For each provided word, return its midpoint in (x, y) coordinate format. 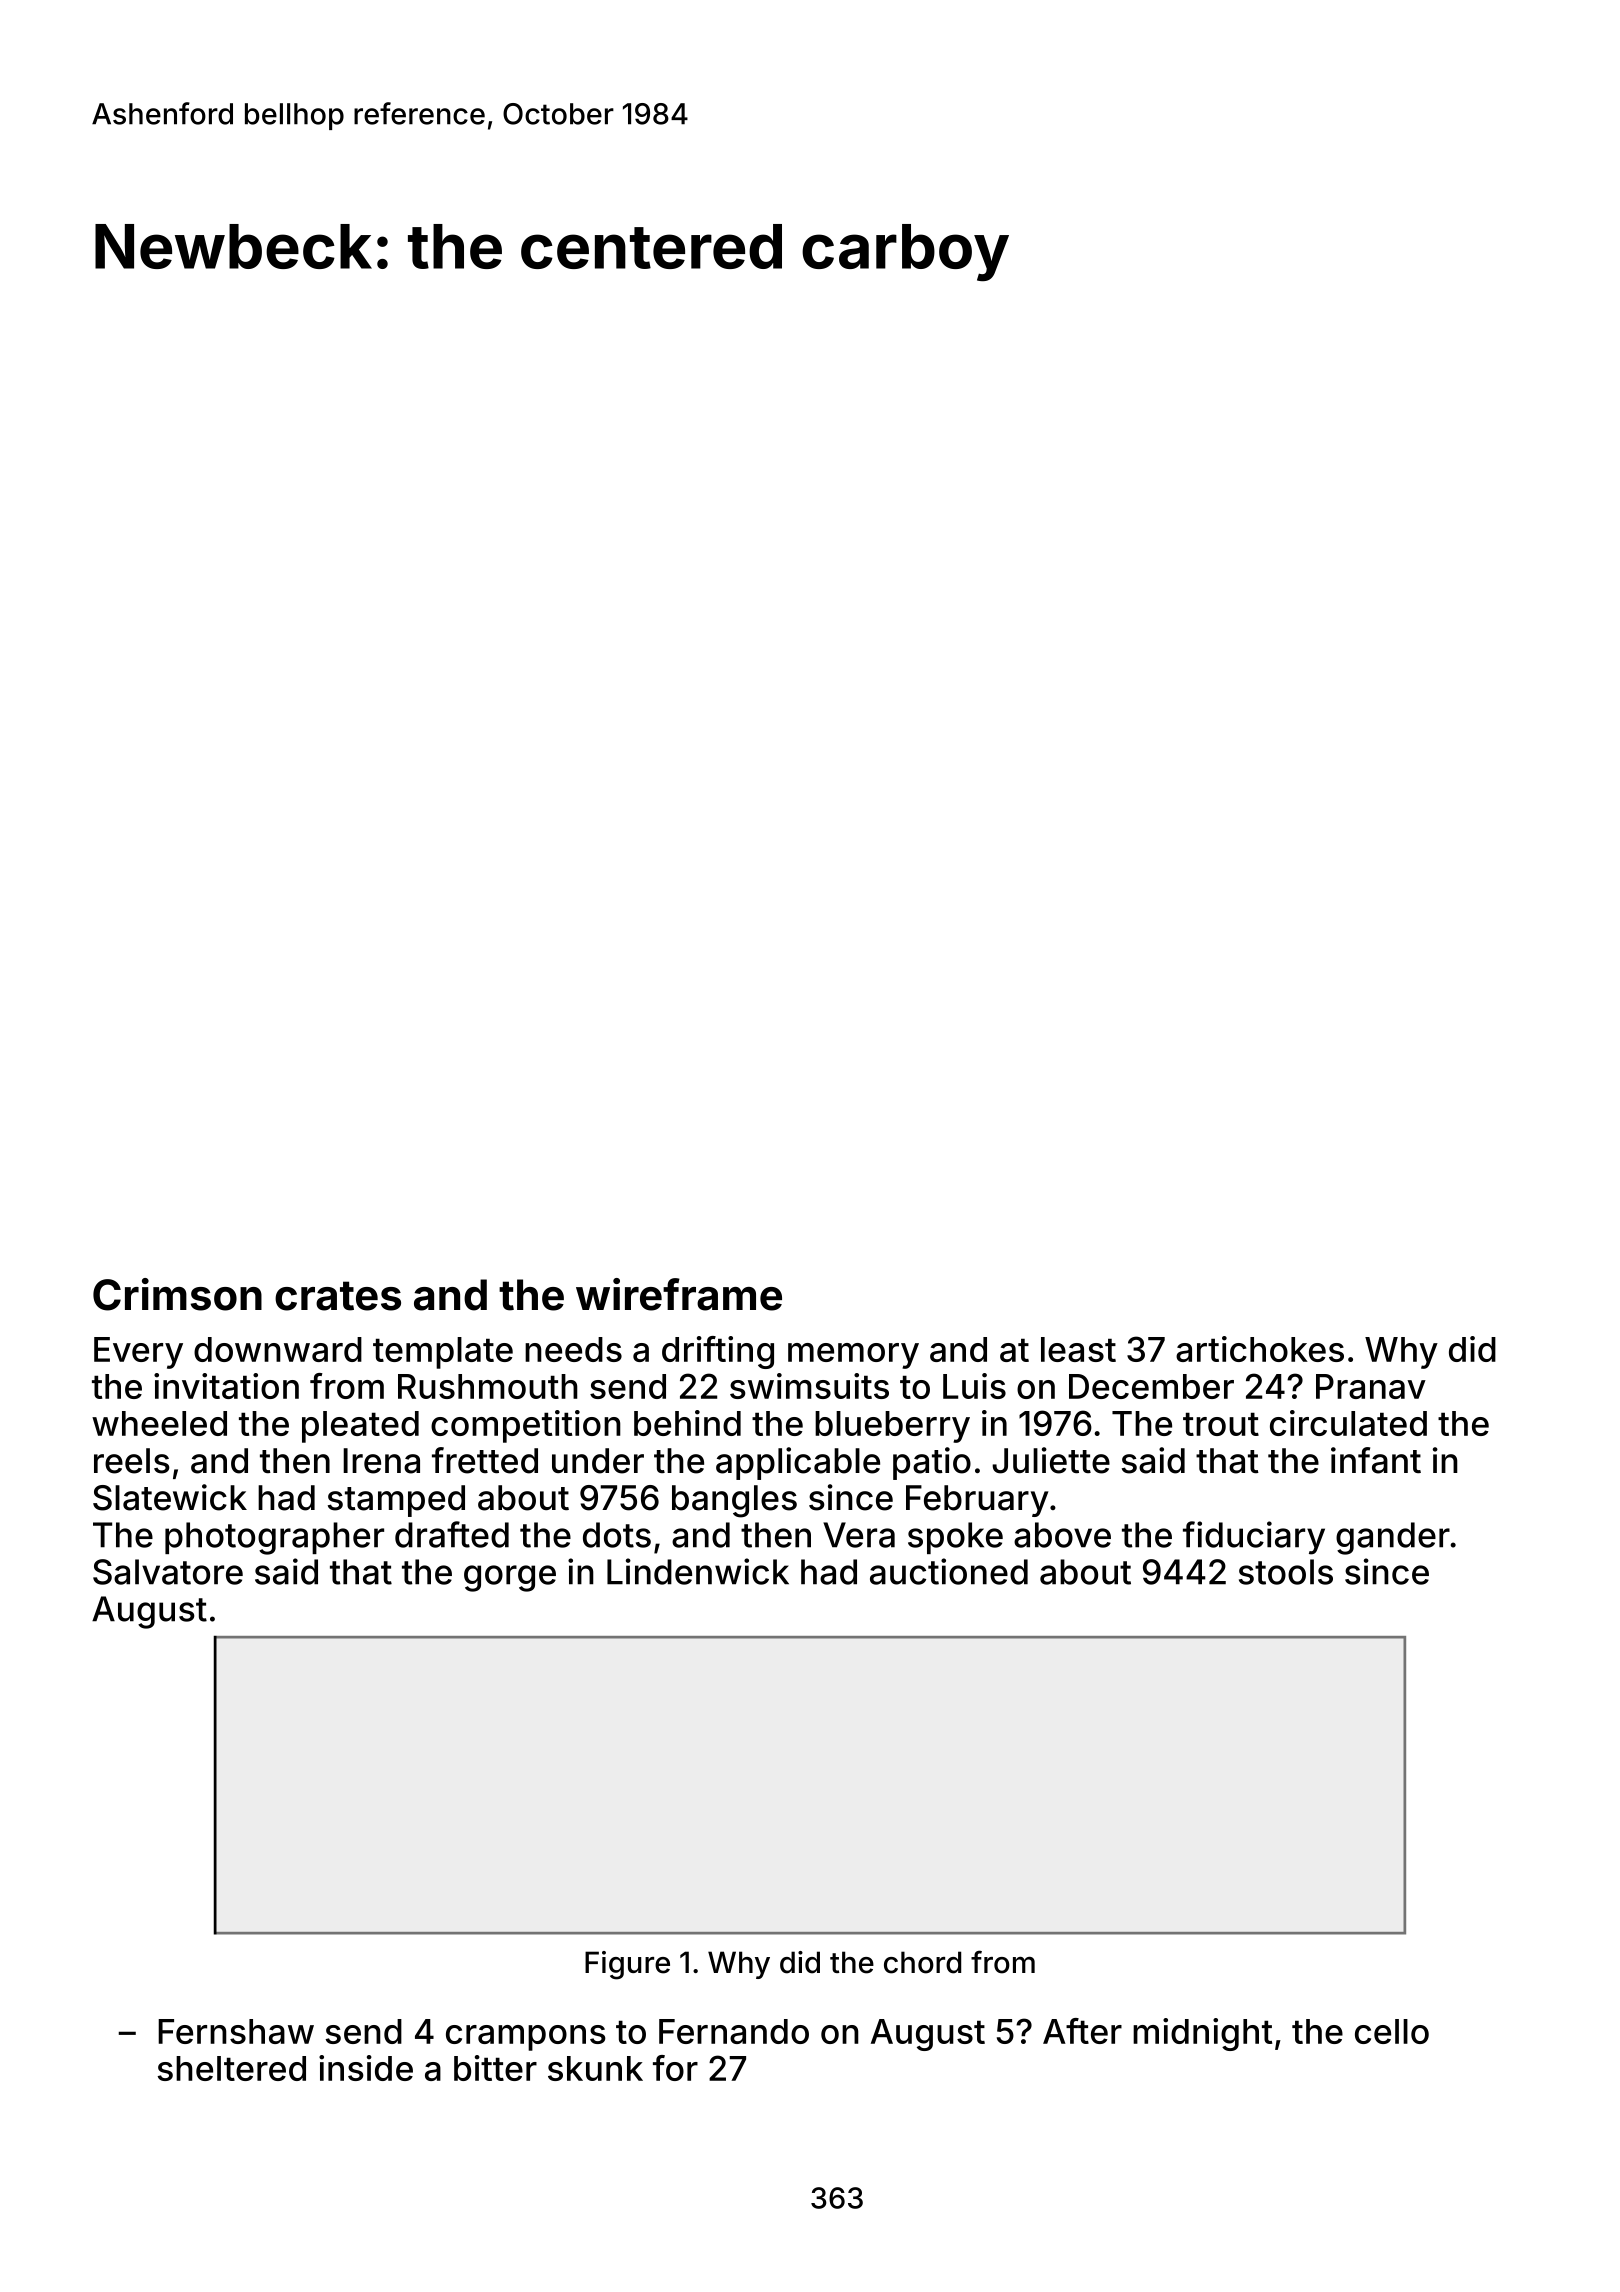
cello (1392, 2031)
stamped (396, 1501)
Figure (627, 1965)
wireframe (679, 1294)
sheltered (231, 2068)
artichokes (1260, 1349)
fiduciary (1254, 1538)
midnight (1202, 2034)
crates (338, 1296)
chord (922, 1962)
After (1082, 2031)
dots (617, 1535)
